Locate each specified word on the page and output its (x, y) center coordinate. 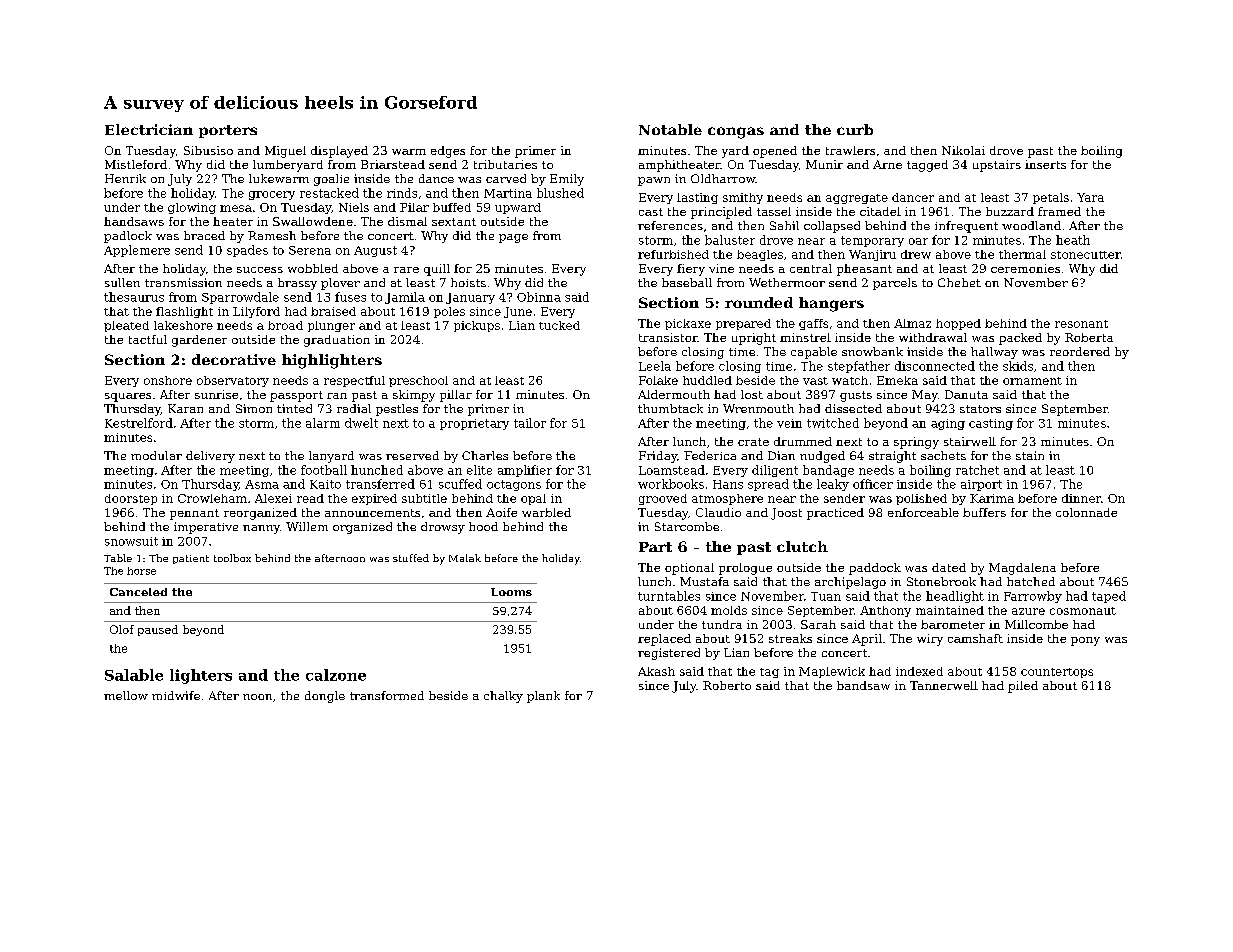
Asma (262, 484)
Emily (567, 180)
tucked (559, 325)
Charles (485, 455)
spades (247, 251)
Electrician (149, 129)
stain (1030, 455)
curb (855, 129)
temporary (872, 241)
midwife (176, 695)
